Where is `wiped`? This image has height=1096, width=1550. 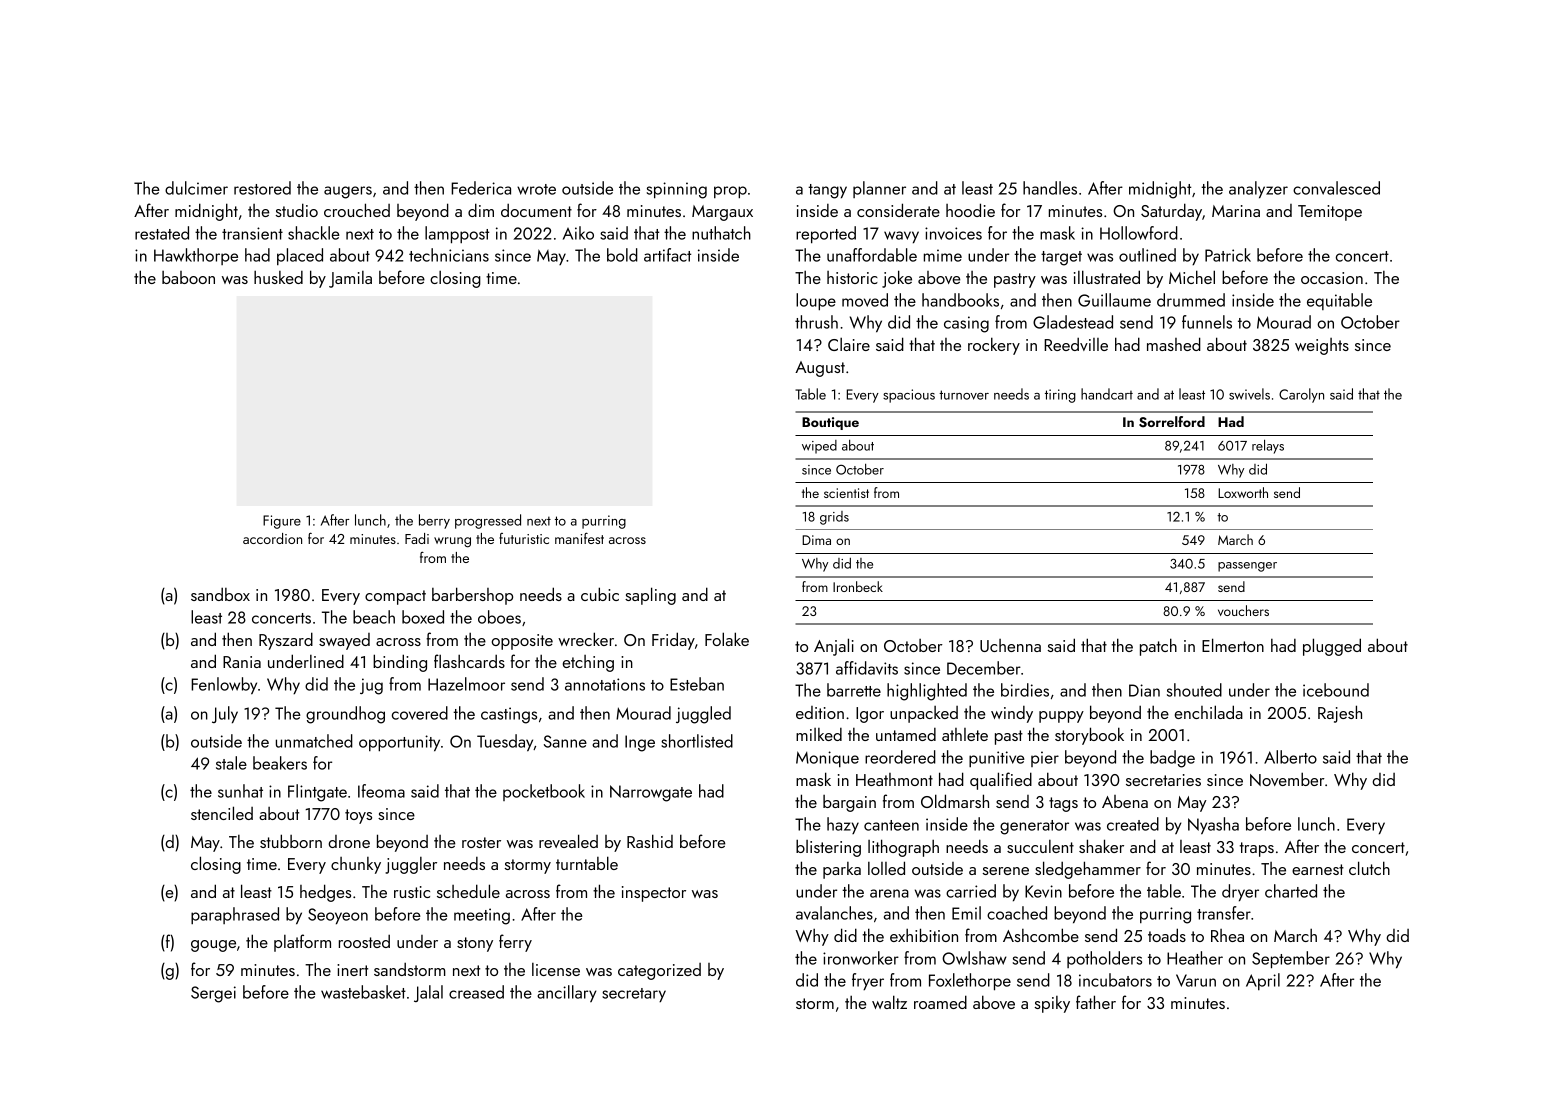
wiped is located at coordinates (819, 447).
